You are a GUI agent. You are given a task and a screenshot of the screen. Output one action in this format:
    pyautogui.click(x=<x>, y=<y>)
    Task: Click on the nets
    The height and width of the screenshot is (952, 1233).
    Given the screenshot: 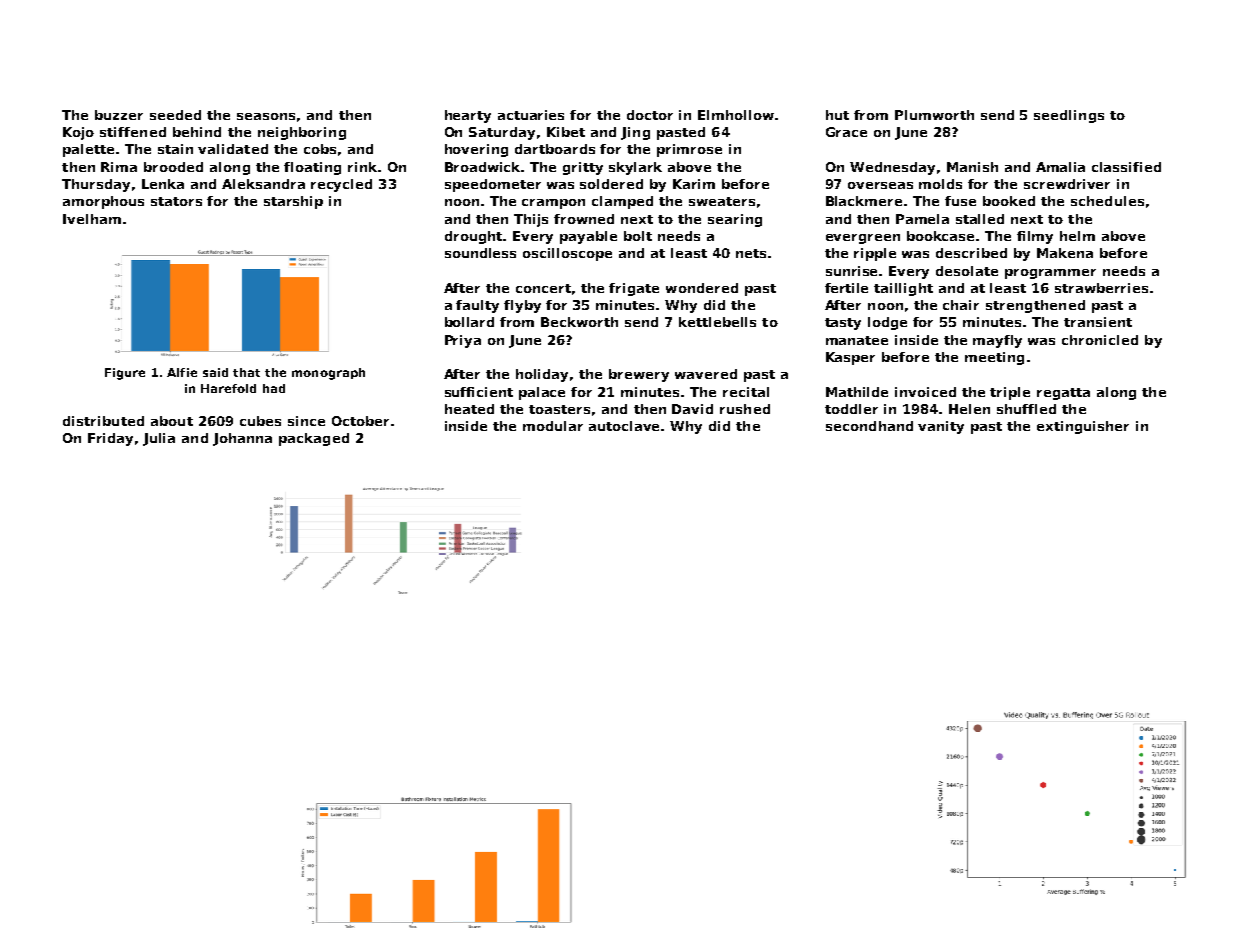 What is the action you would take?
    pyautogui.click(x=751, y=253)
